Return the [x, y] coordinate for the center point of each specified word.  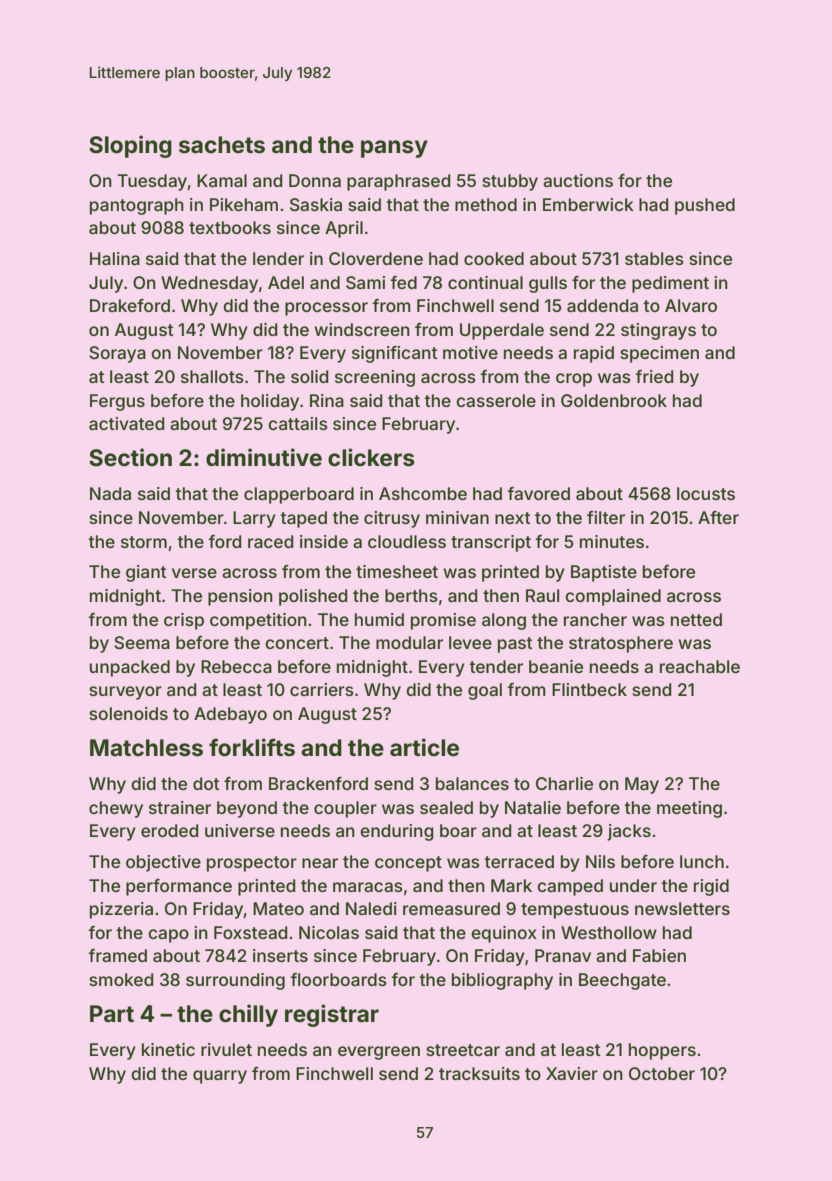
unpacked [130, 668]
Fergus [117, 402]
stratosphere [621, 644]
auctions [578, 180]
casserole [496, 400]
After [718, 517]
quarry [220, 1077]
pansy [394, 149]
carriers [322, 689]
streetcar [463, 1050]
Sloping [130, 146]
